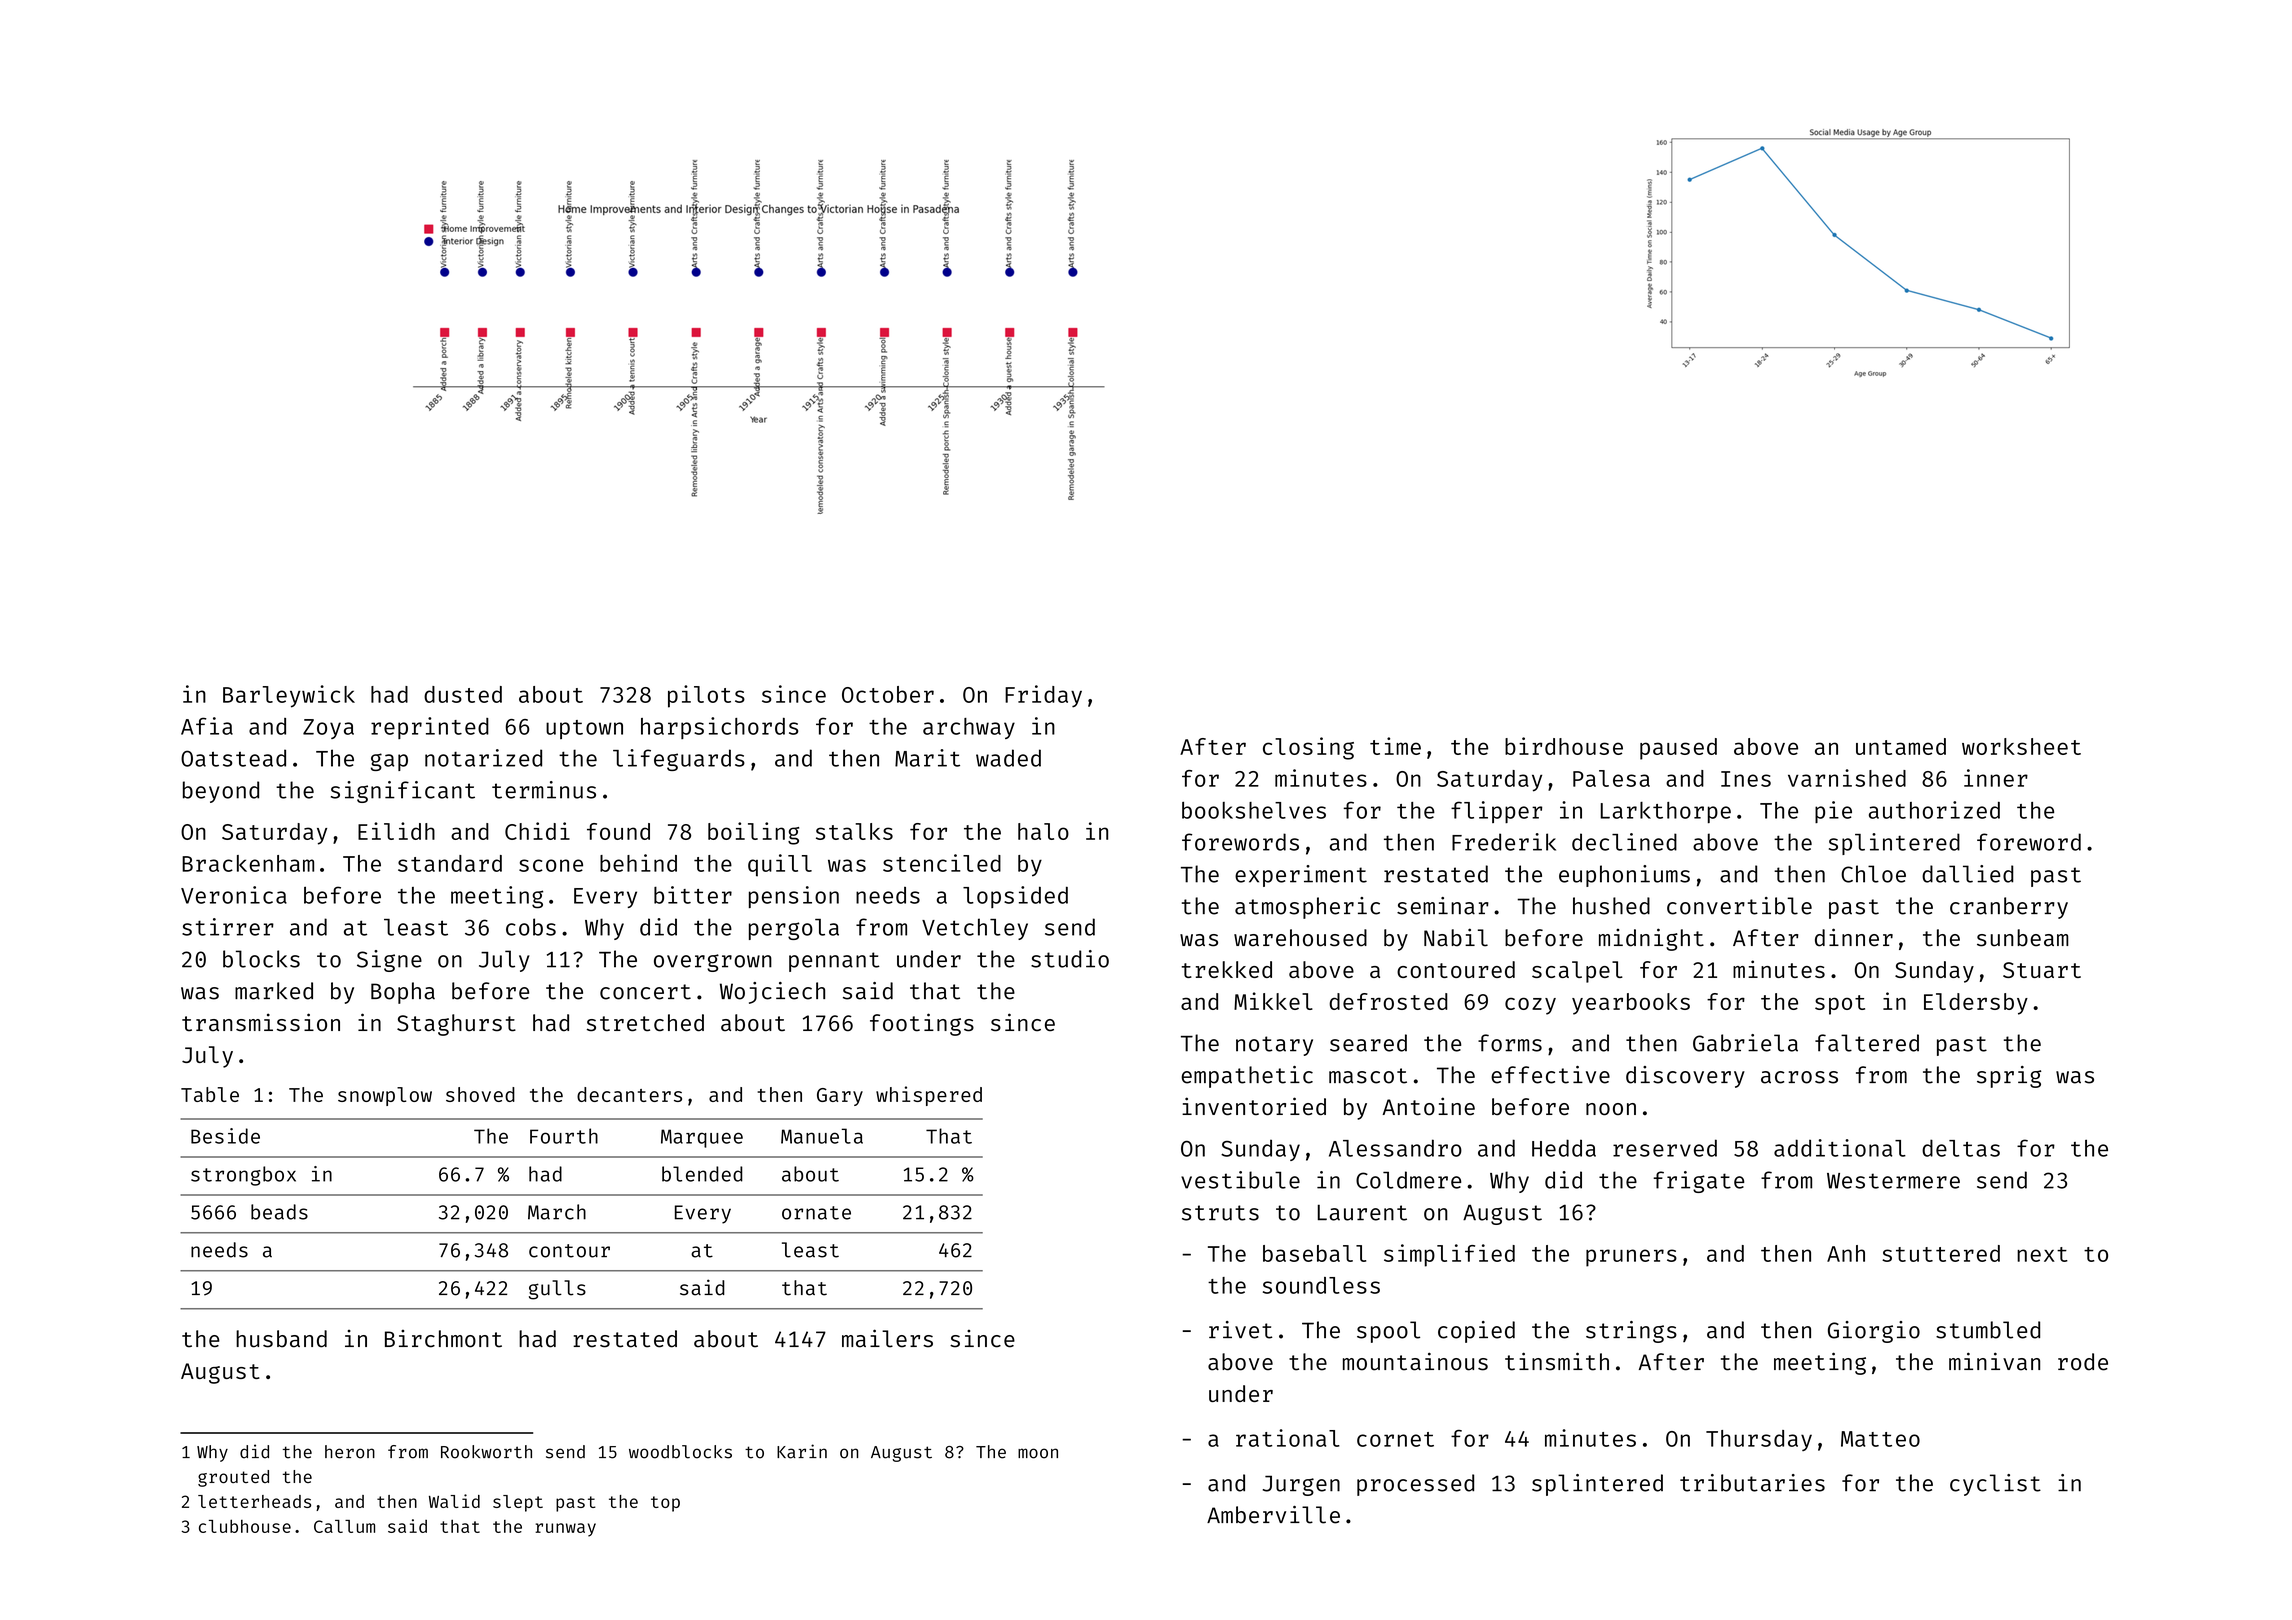 The height and width of the image is (1620, 2292). I want to click on concert, so click(645, 992).
